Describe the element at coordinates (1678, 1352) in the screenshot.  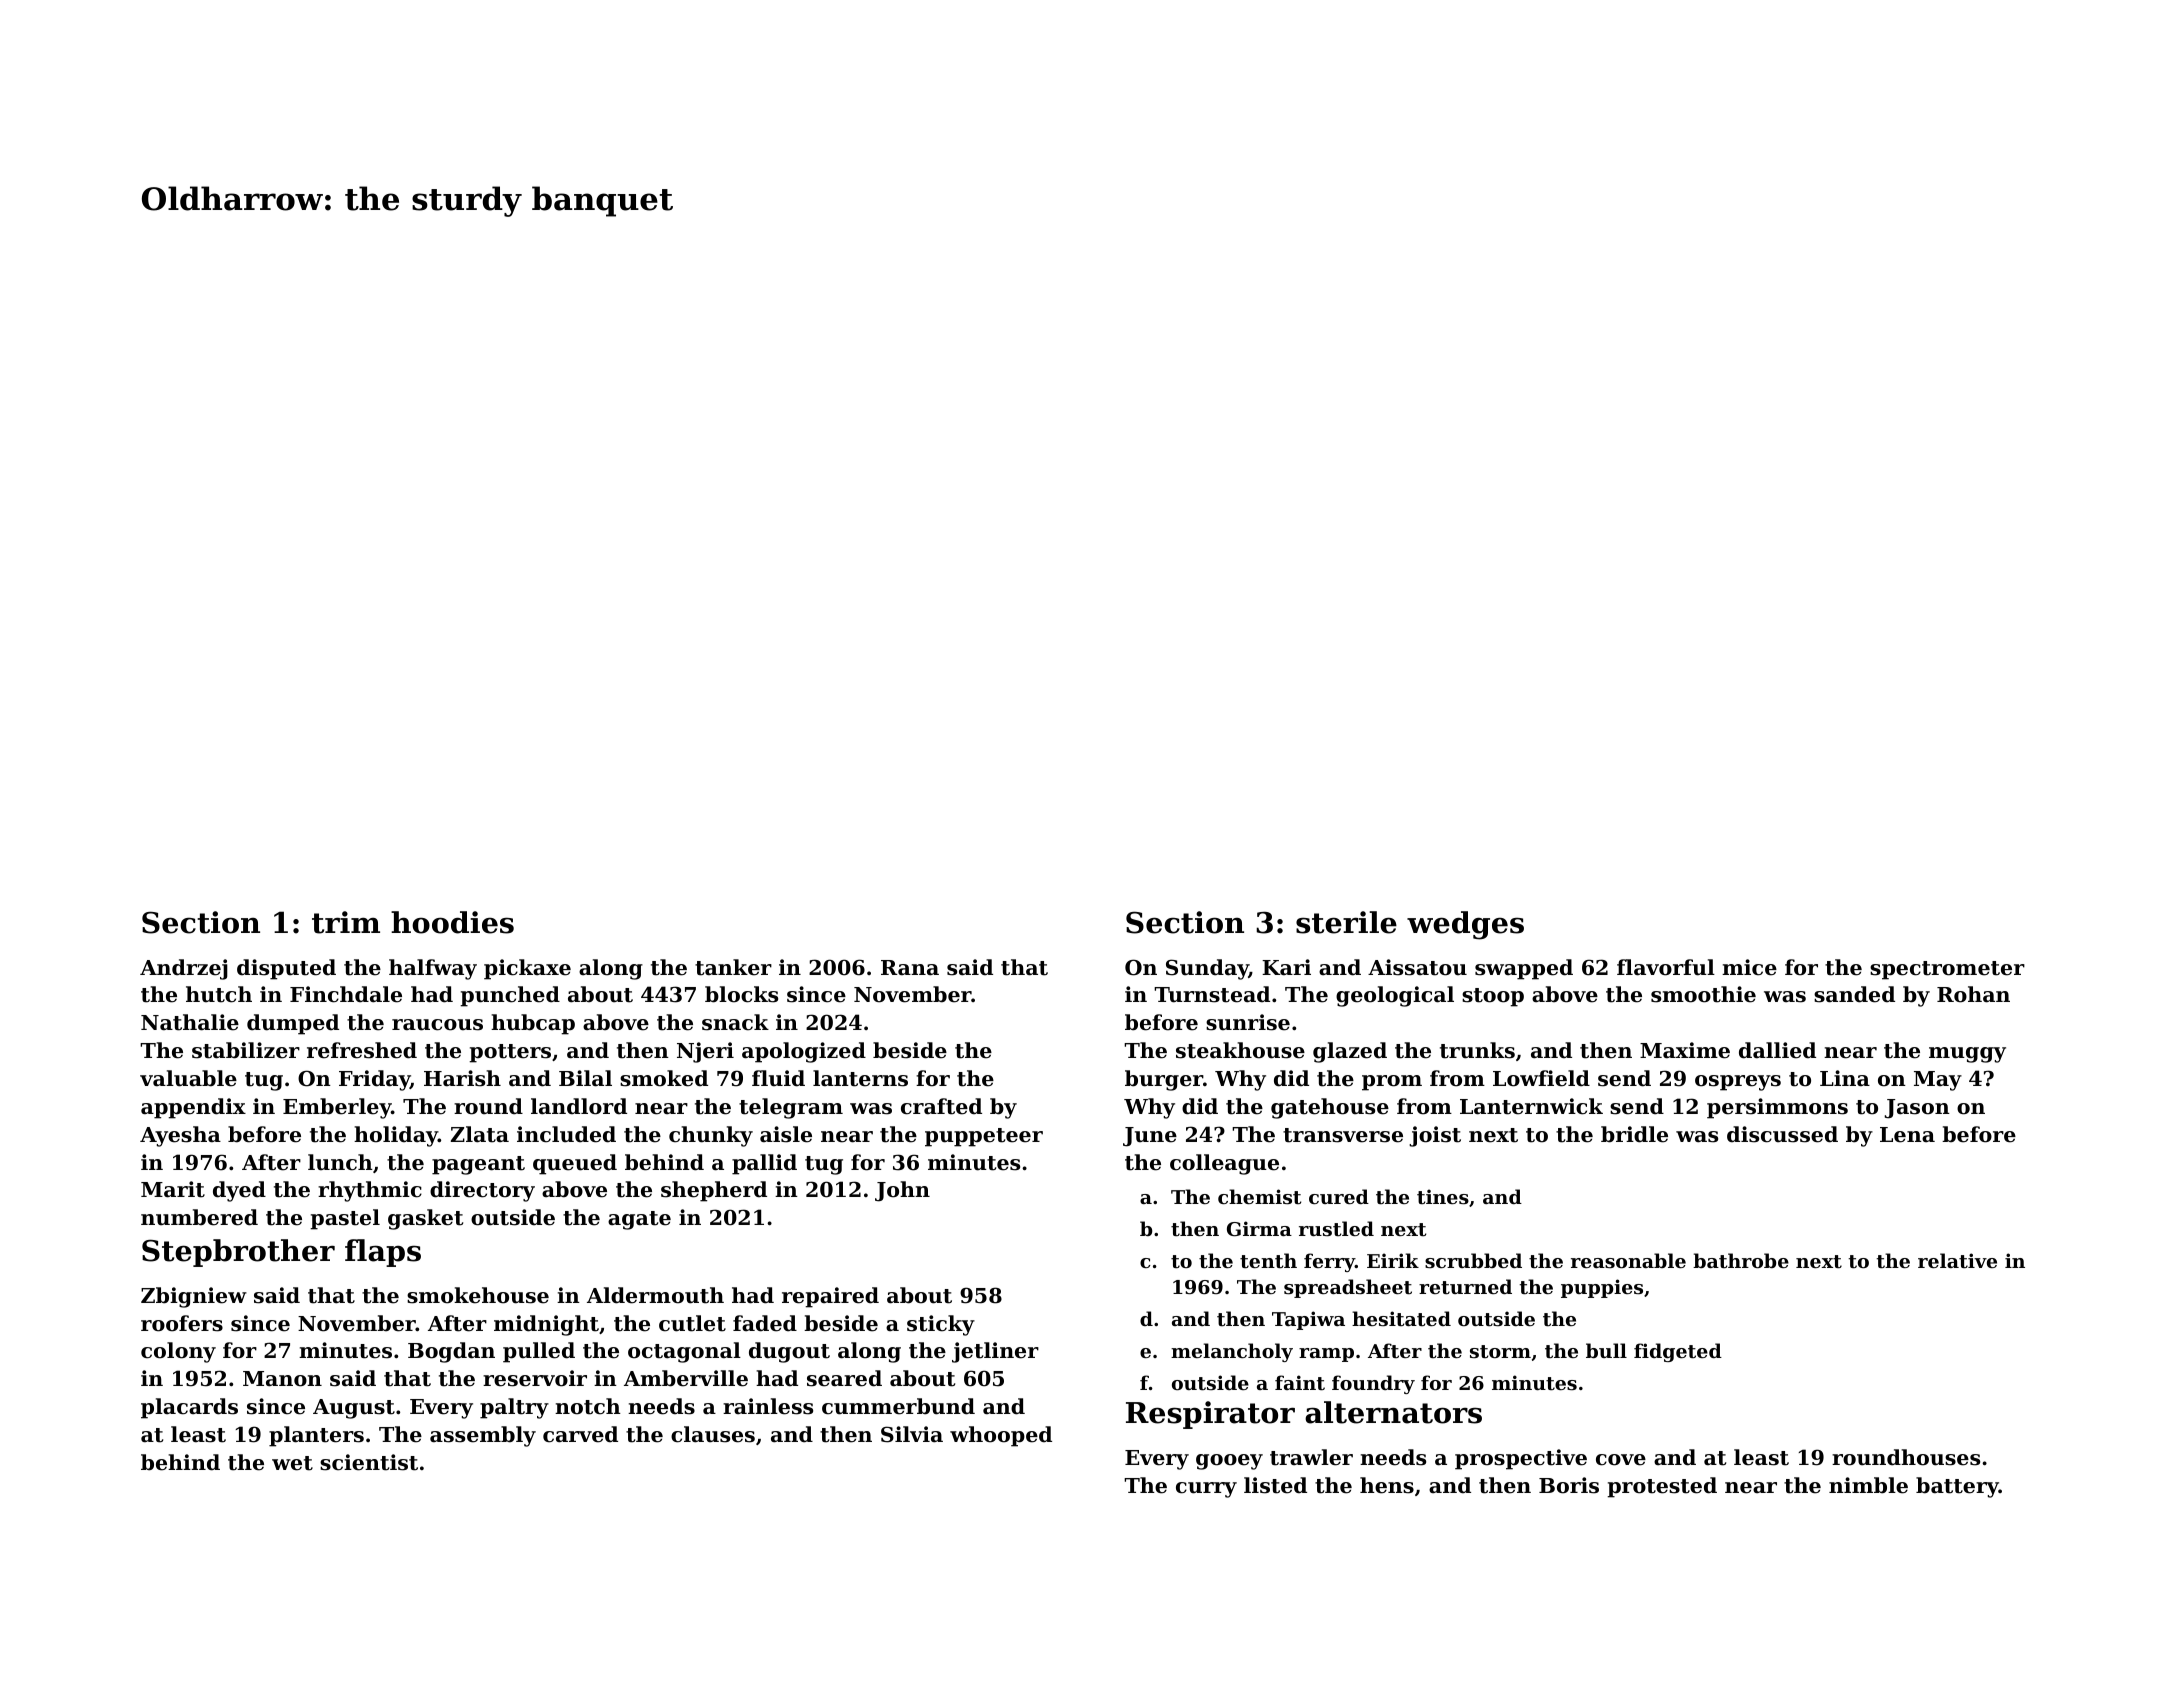
I see `fidgeted` at that location.
